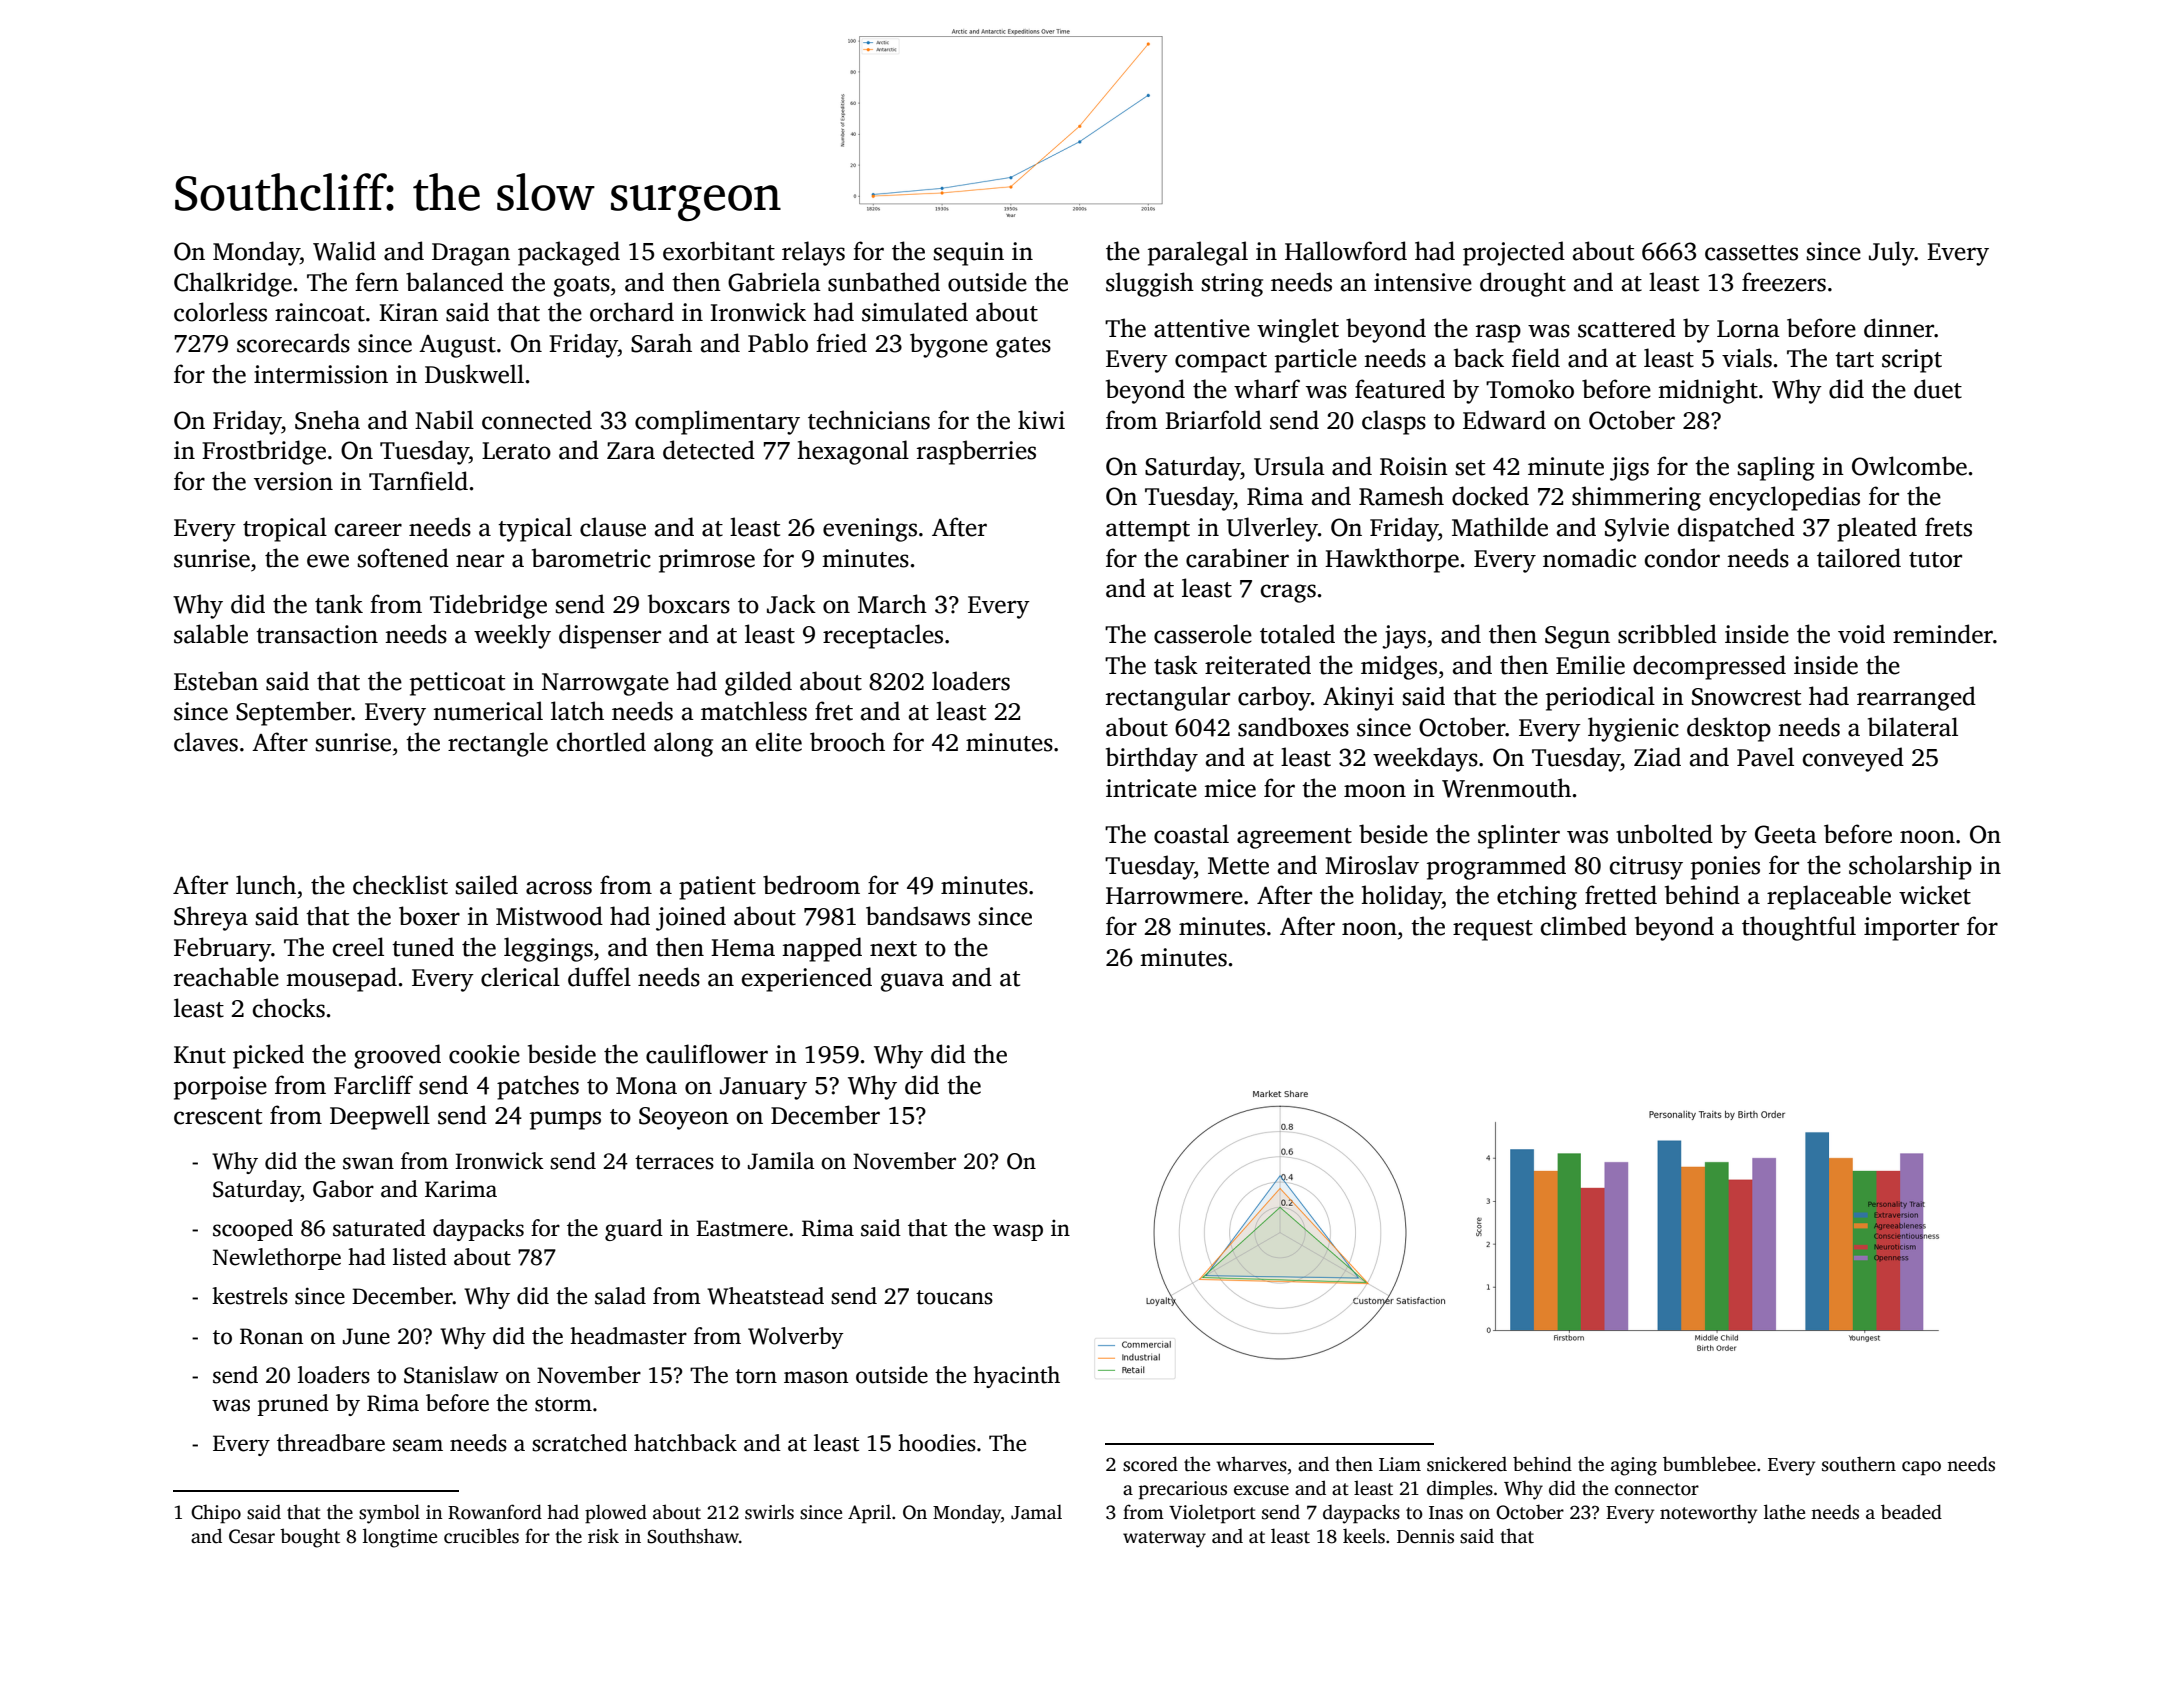 Image resolution: width=2178 pixels, height=1683 pixels. What do you see at coordinates (912, 982) in the document?
I see `guava` at bounding box center [912, 982].
